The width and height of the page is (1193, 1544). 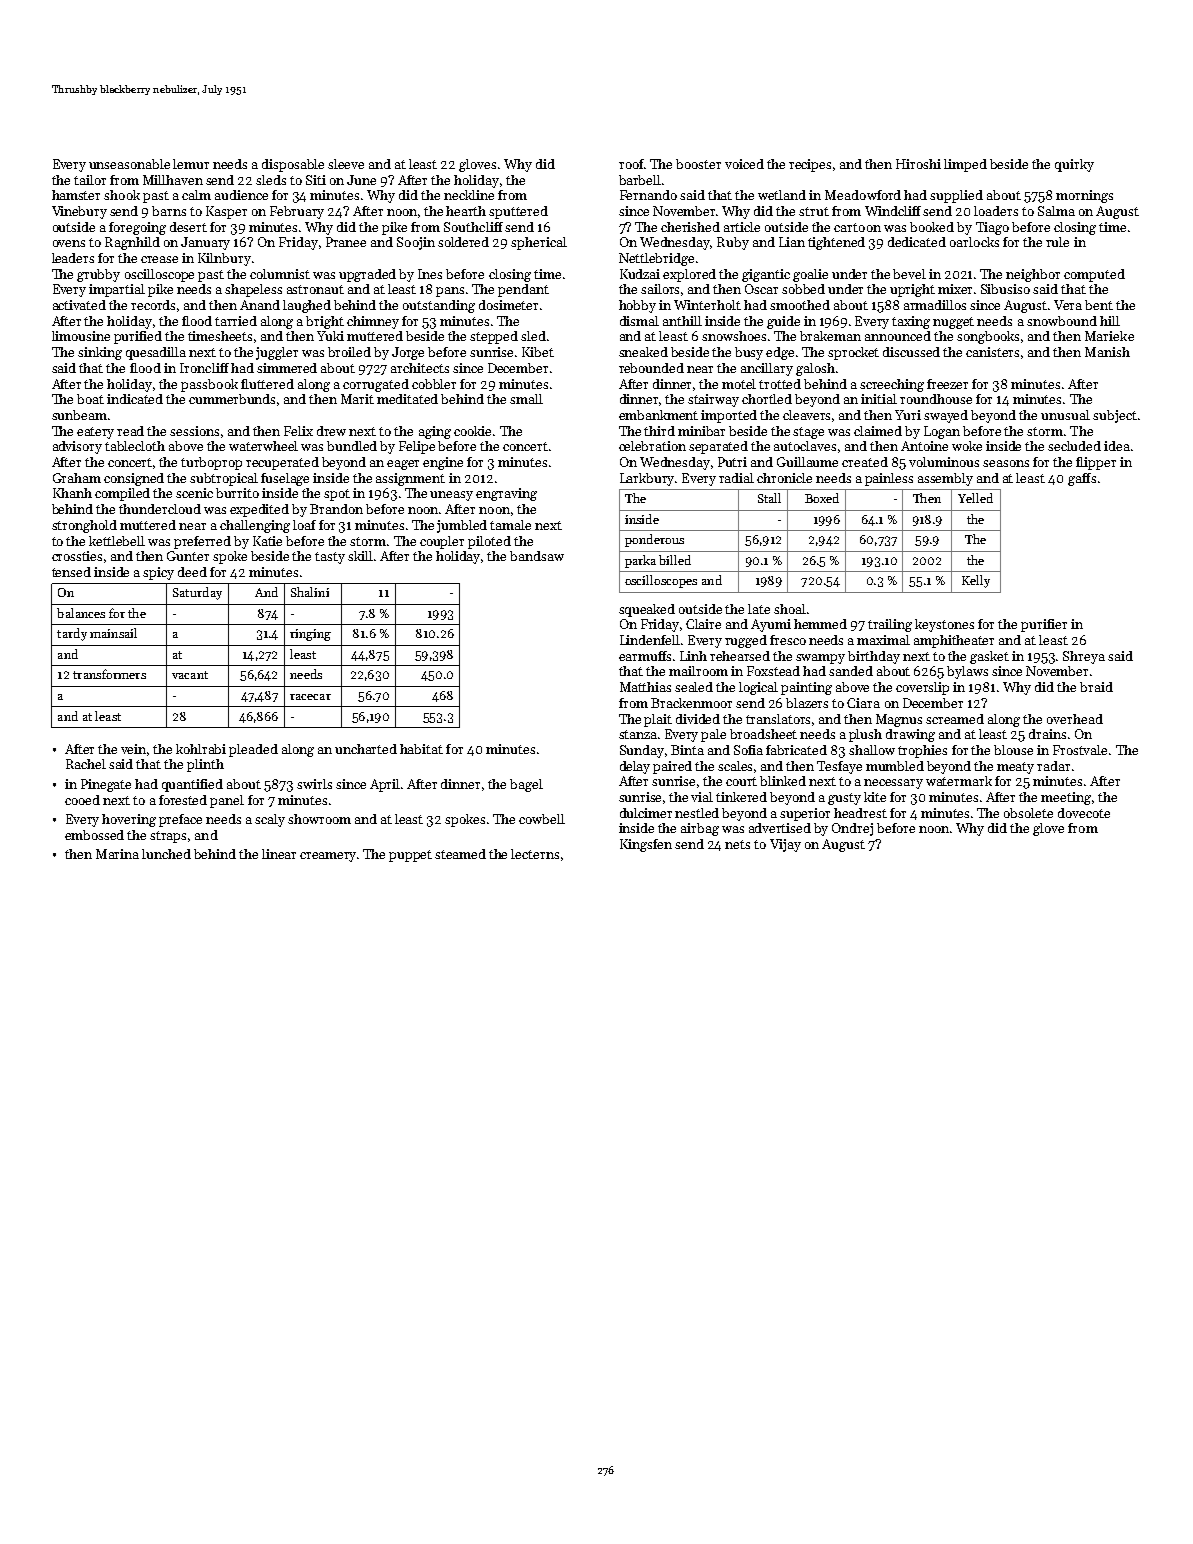 What do you see at coordinates (346, 164) in the page?
I see `sleeve` at bounding box center [346, 164].
